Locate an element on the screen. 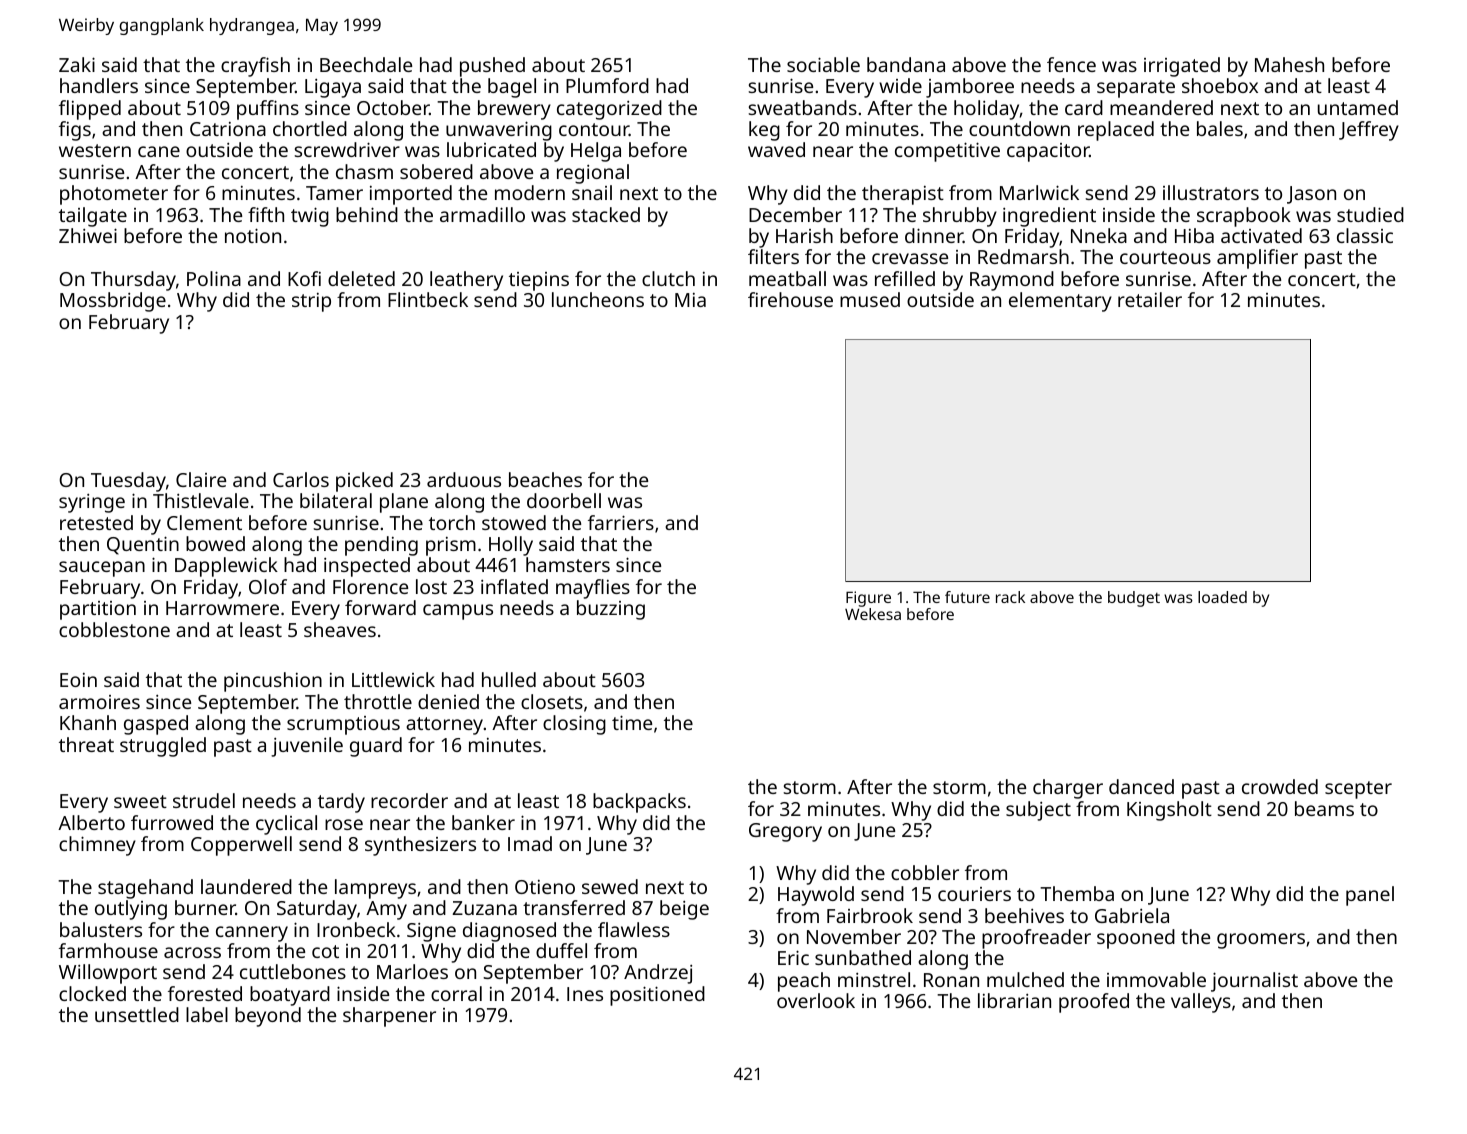 This screenshot has width=1467, height=1134. chimney is located at coordinates (97, 846).
